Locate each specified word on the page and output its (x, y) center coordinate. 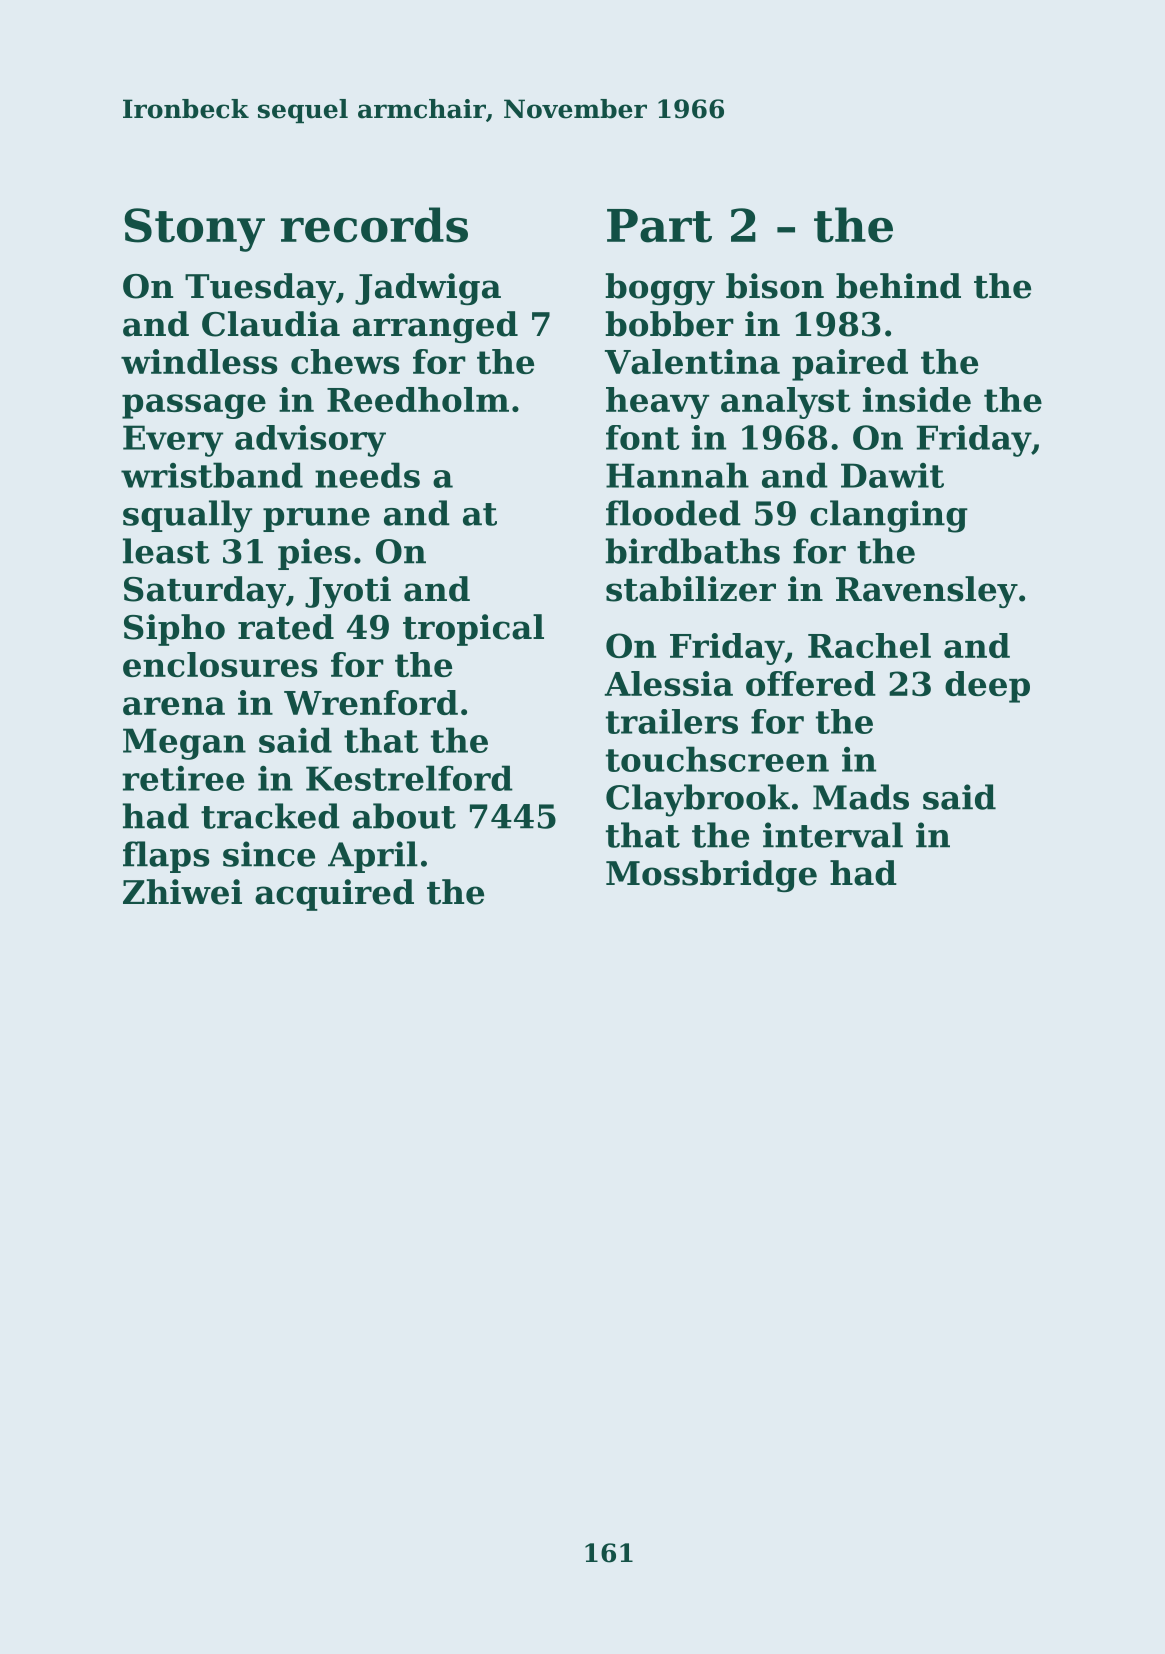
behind (898, 286)
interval (833, 835)
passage (194, 406)
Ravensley (927, 592)
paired (850, 365)
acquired (334, 895)
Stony (194, 230)
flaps (166, 857)
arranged (435, 327)
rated (286, 627)
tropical (473, 630)
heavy (657, 403)
